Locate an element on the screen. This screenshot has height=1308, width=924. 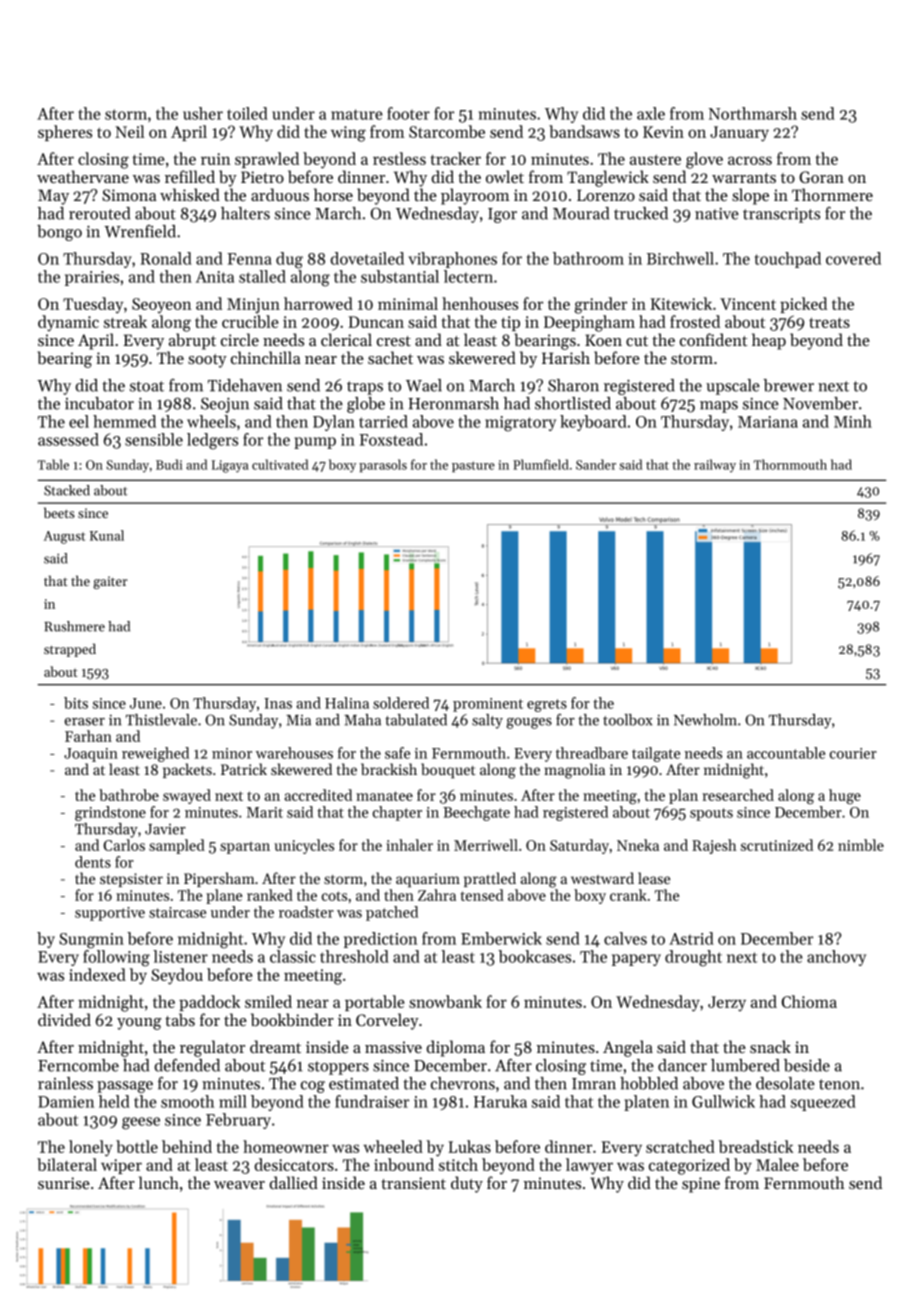
sunrise is located at coordinates (64, 1183).
